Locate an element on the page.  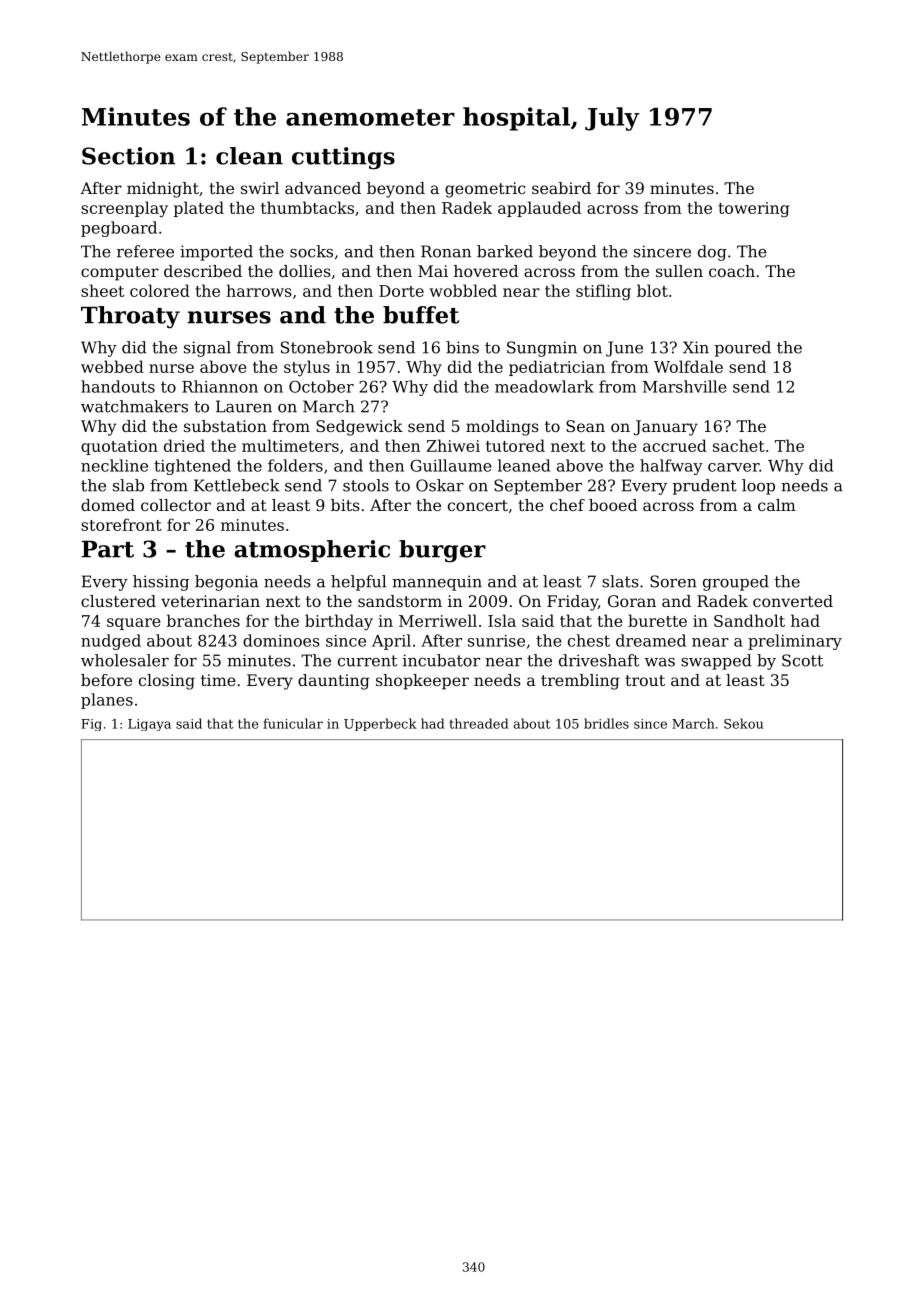
threaded is located at coordinates (478, 723).
